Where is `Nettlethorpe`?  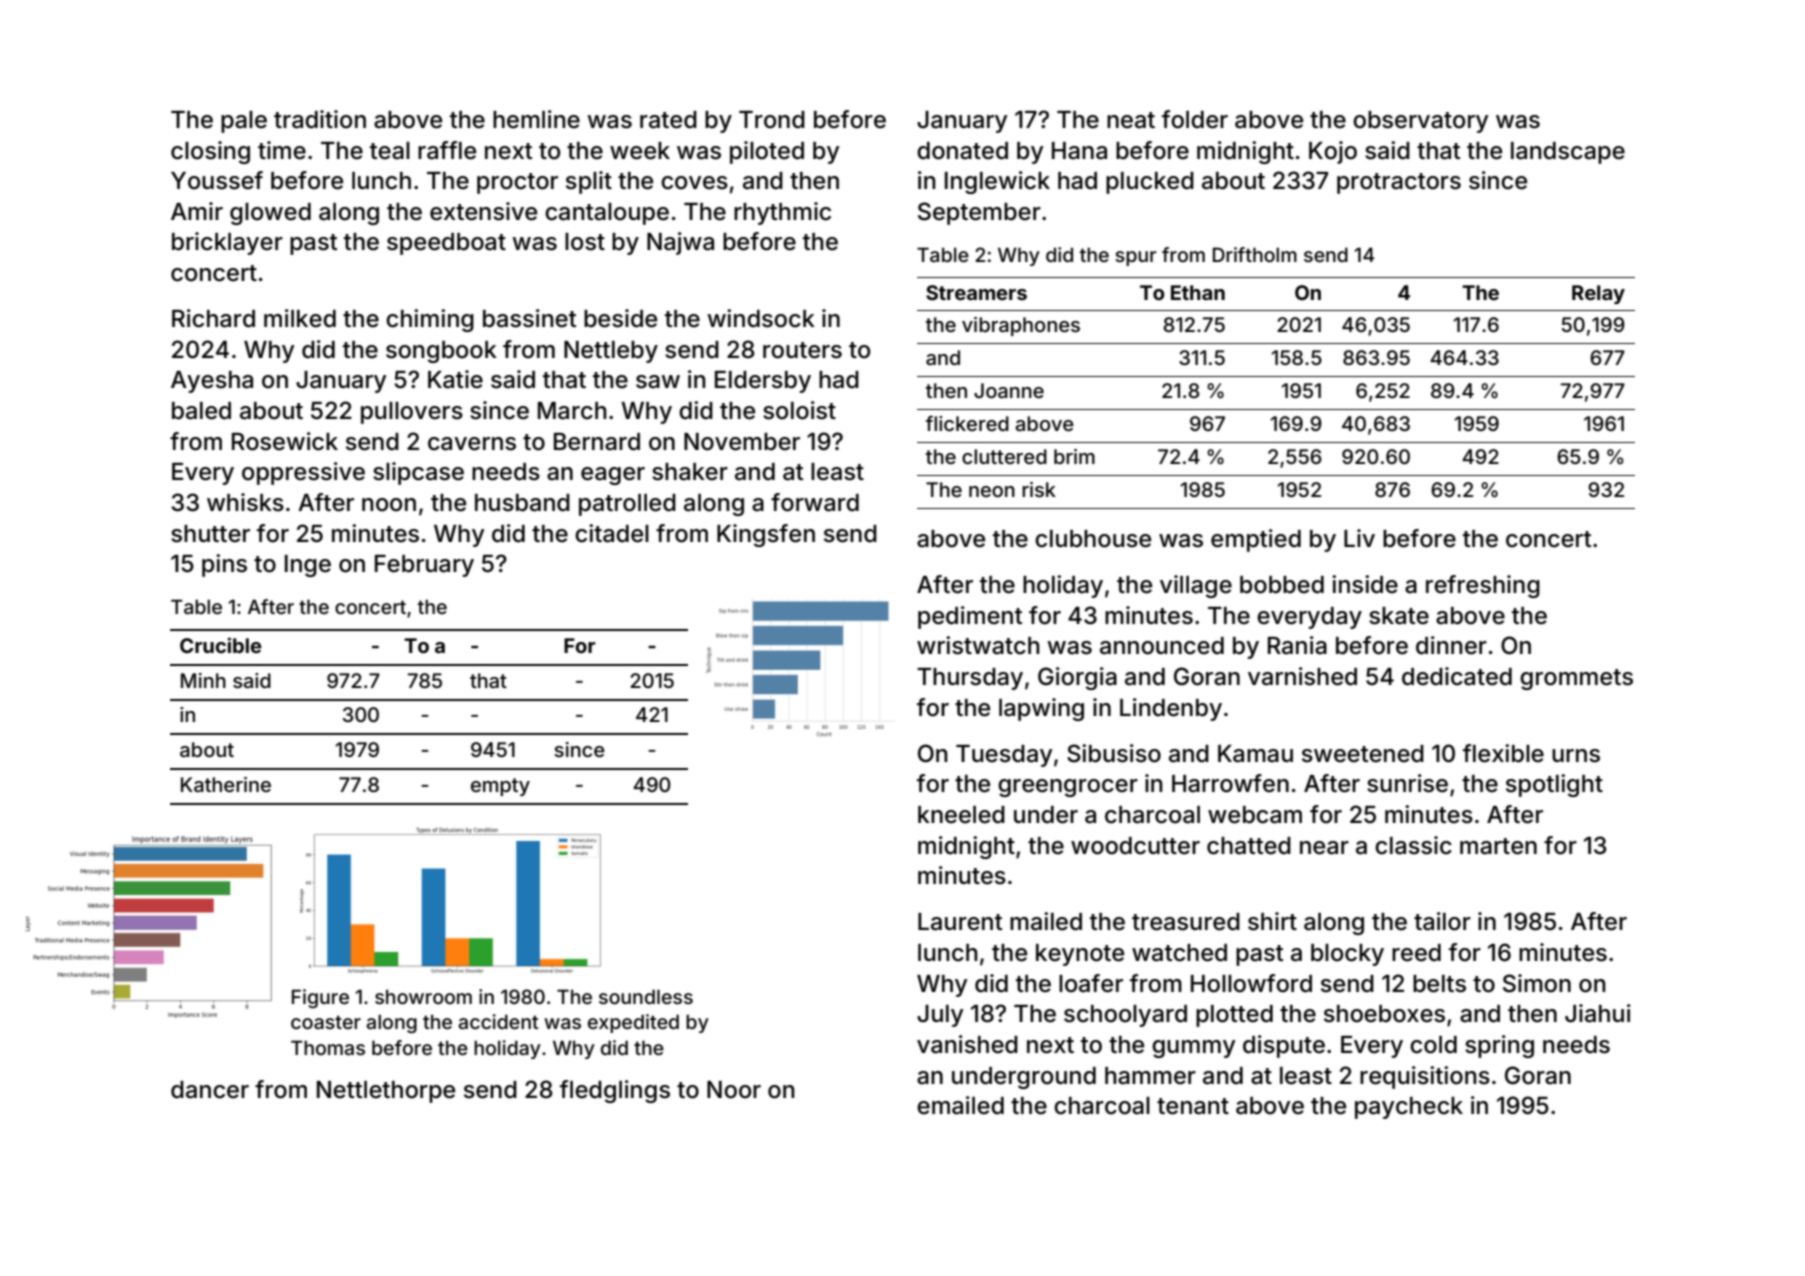 Nettlethorpe is located at coordinates (386, 1092).
